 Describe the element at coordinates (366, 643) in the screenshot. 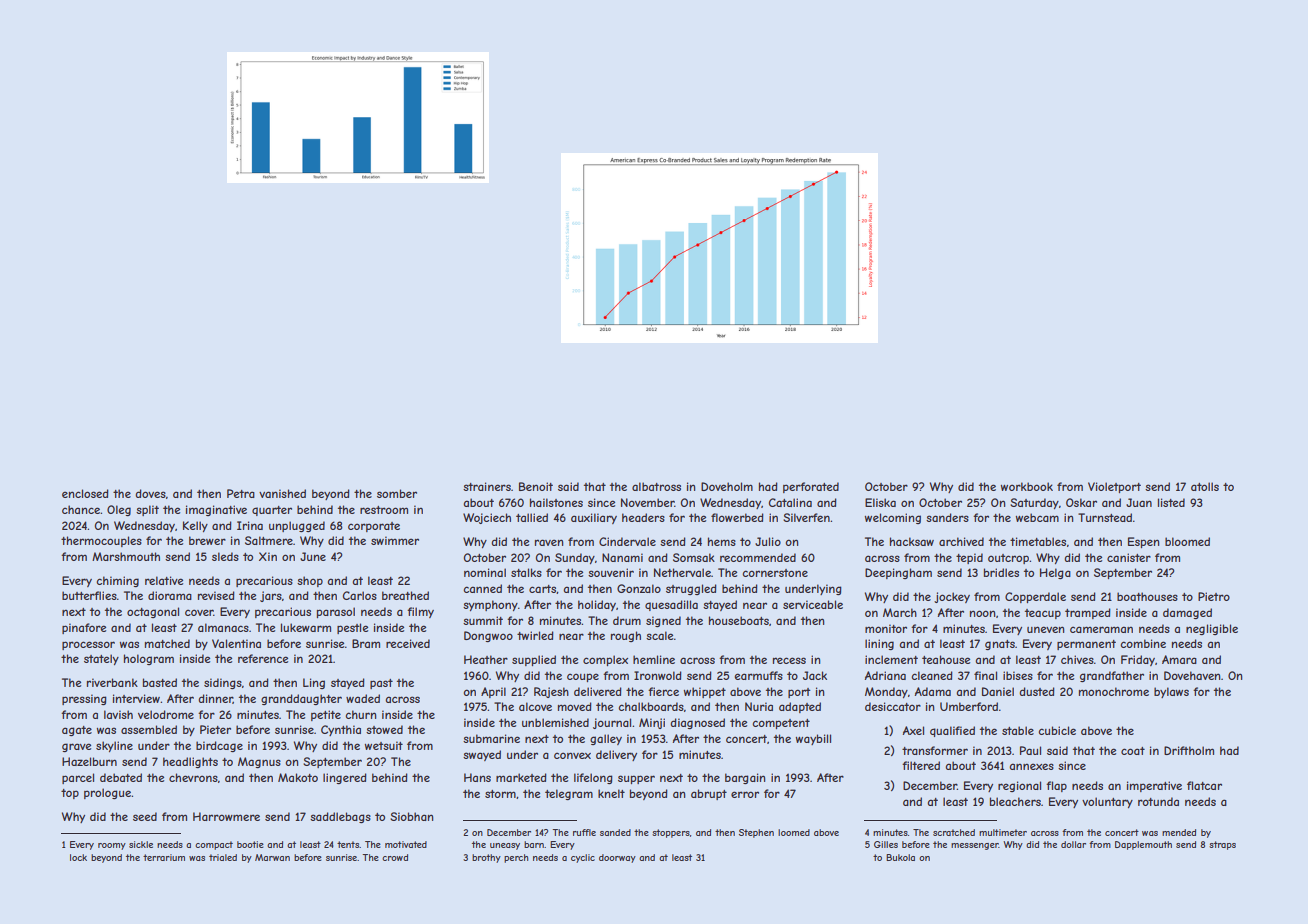

I see `Bram` at that location.
